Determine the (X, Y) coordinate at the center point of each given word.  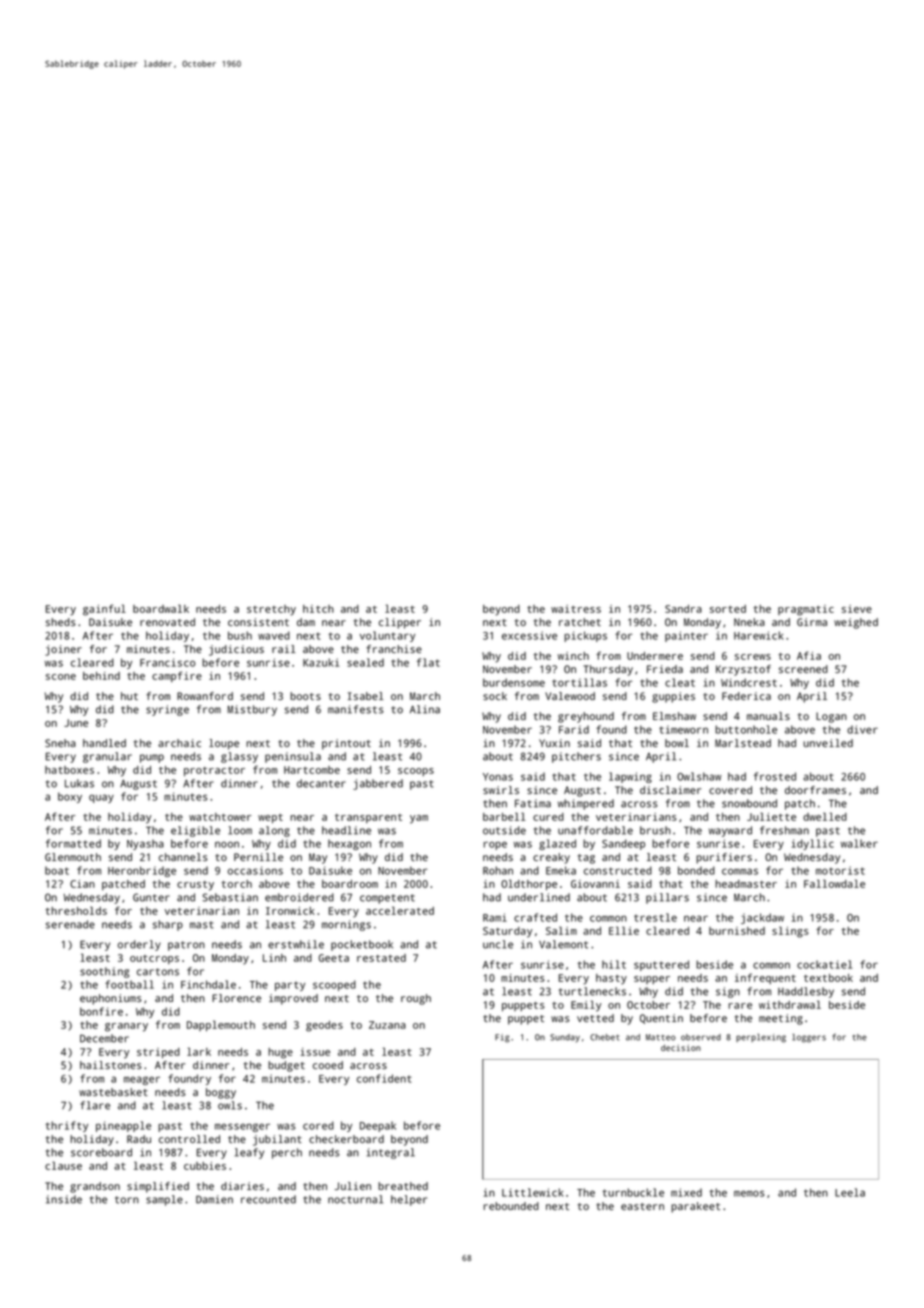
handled (104, 743)
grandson (95, 1187)
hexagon (349, 844)
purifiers (724, 858)
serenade (70, 924)
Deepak (378, 1126)
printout (346, 744)
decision (681, 1047)
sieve (857, 609)
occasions (255, 870)
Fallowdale (834, 883)
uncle (498, 944)
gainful (104, 610)
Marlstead (743, 743)
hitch (318, 609)
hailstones (111, 1065)
